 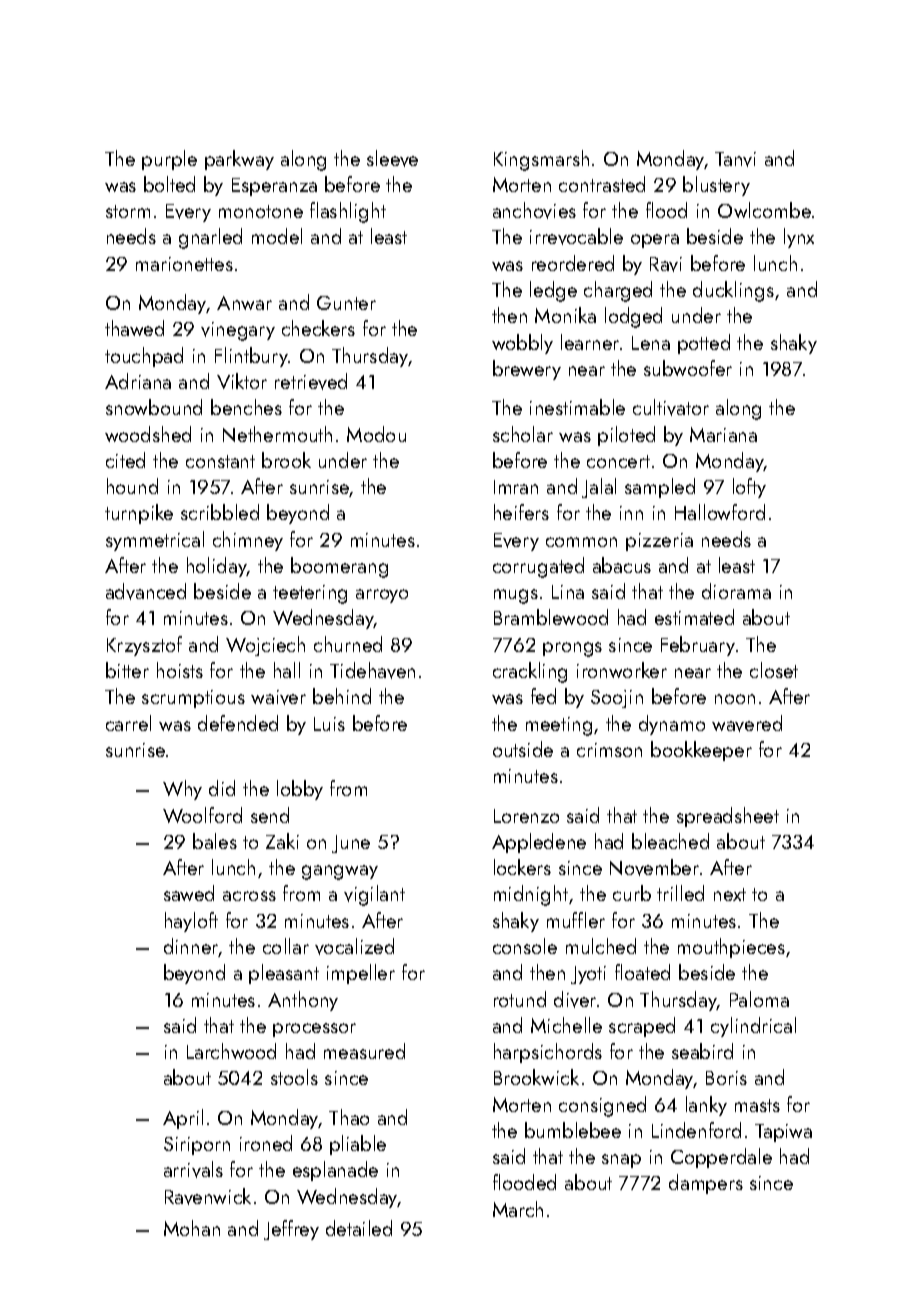 What do you see at coordinates (210, 238) in the image?
I see `gnarled` at bounding box center [210, 238].
